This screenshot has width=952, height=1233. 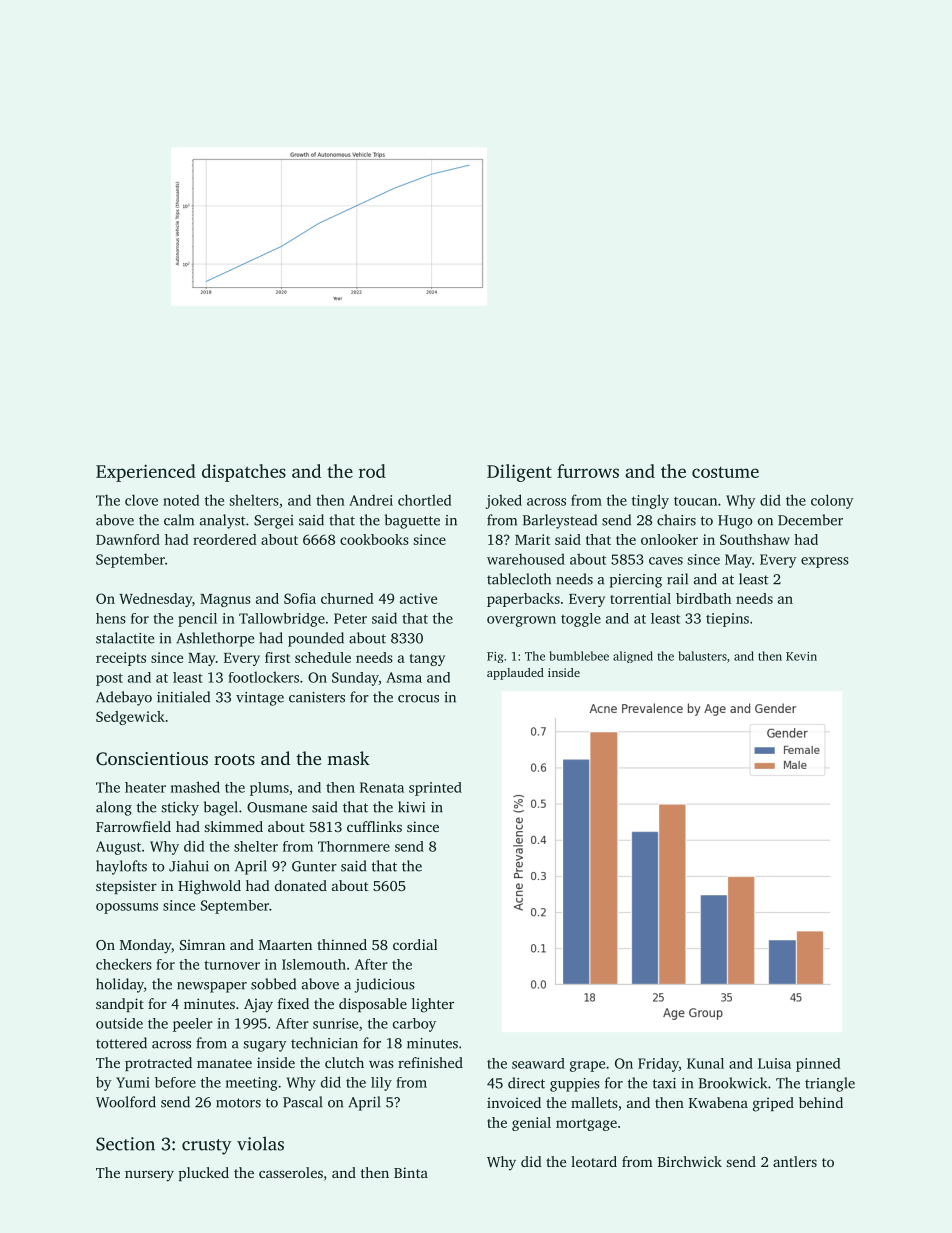 I want to click on leotard, so click(x=594, y=1161).
